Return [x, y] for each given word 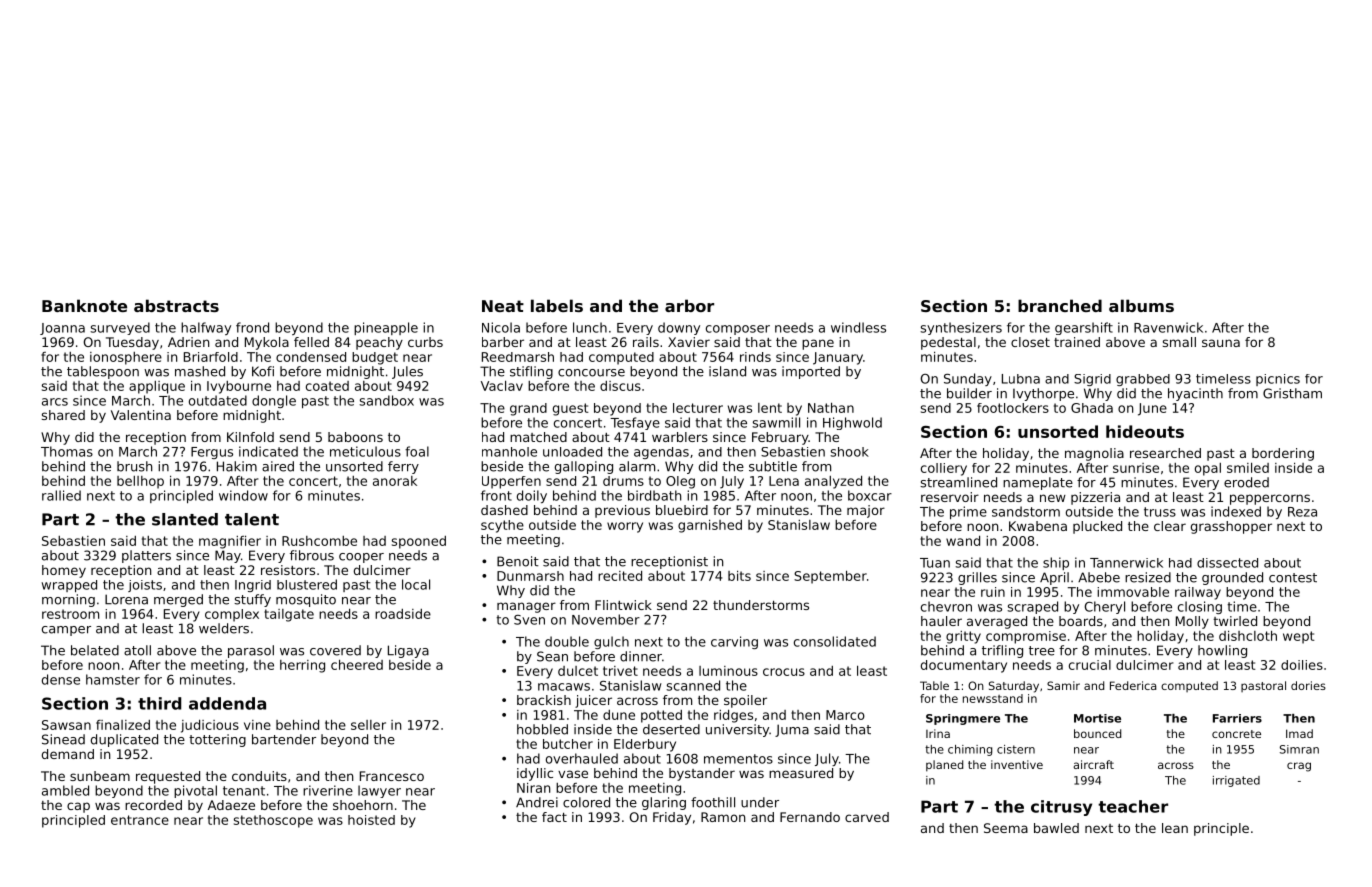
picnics [1278, 380]
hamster [113, 679]
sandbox [386, 400]
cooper [361, 558]
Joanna [62, 329]
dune [619, 715]
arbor [689, 305]
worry [625, 527]
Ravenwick [1168, 327]
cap [78, 807]
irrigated [1236, 781]
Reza [1302, 512]
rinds [755, 357]
